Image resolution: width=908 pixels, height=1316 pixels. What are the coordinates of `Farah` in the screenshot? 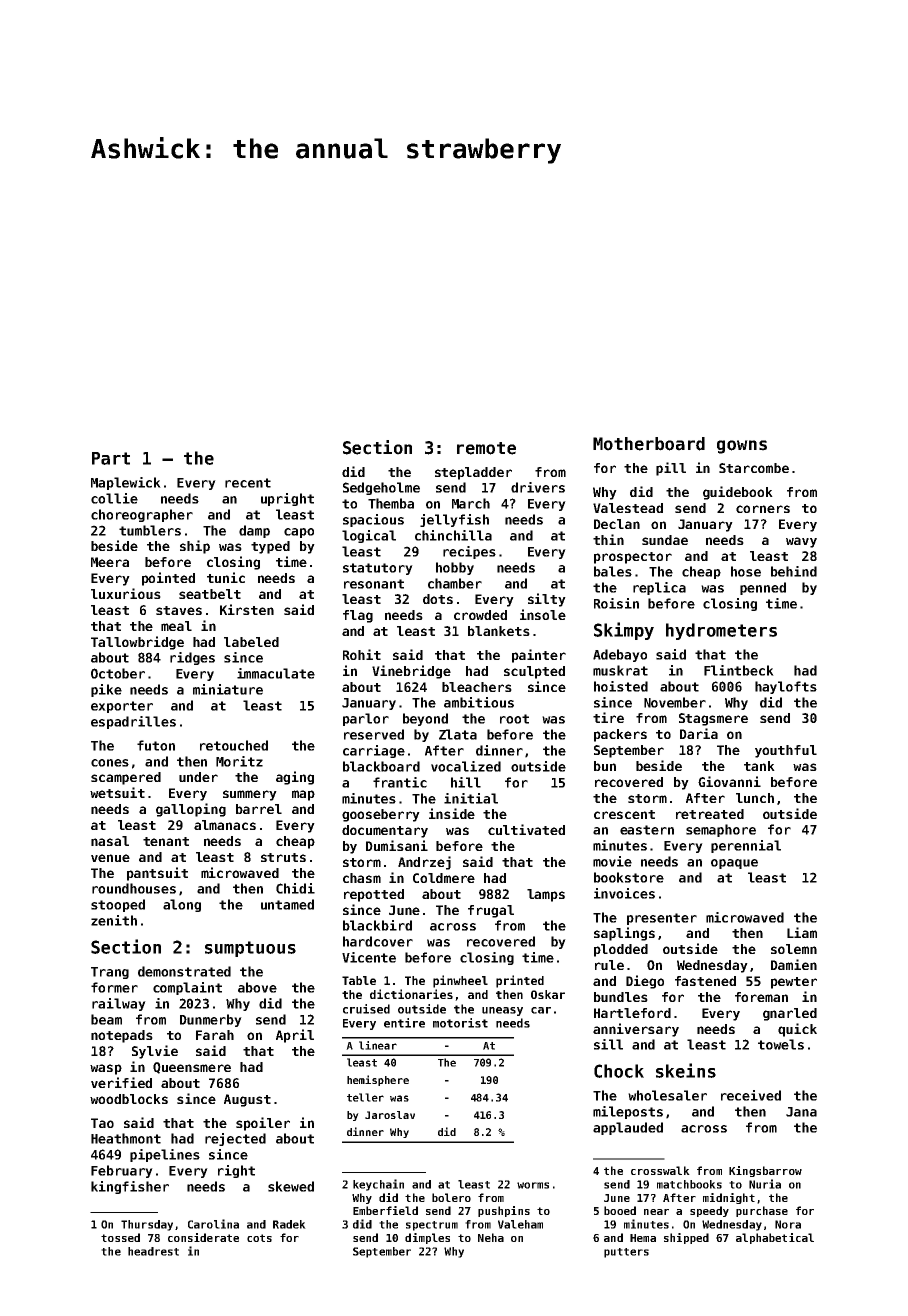 It's located at (215, 1035).
